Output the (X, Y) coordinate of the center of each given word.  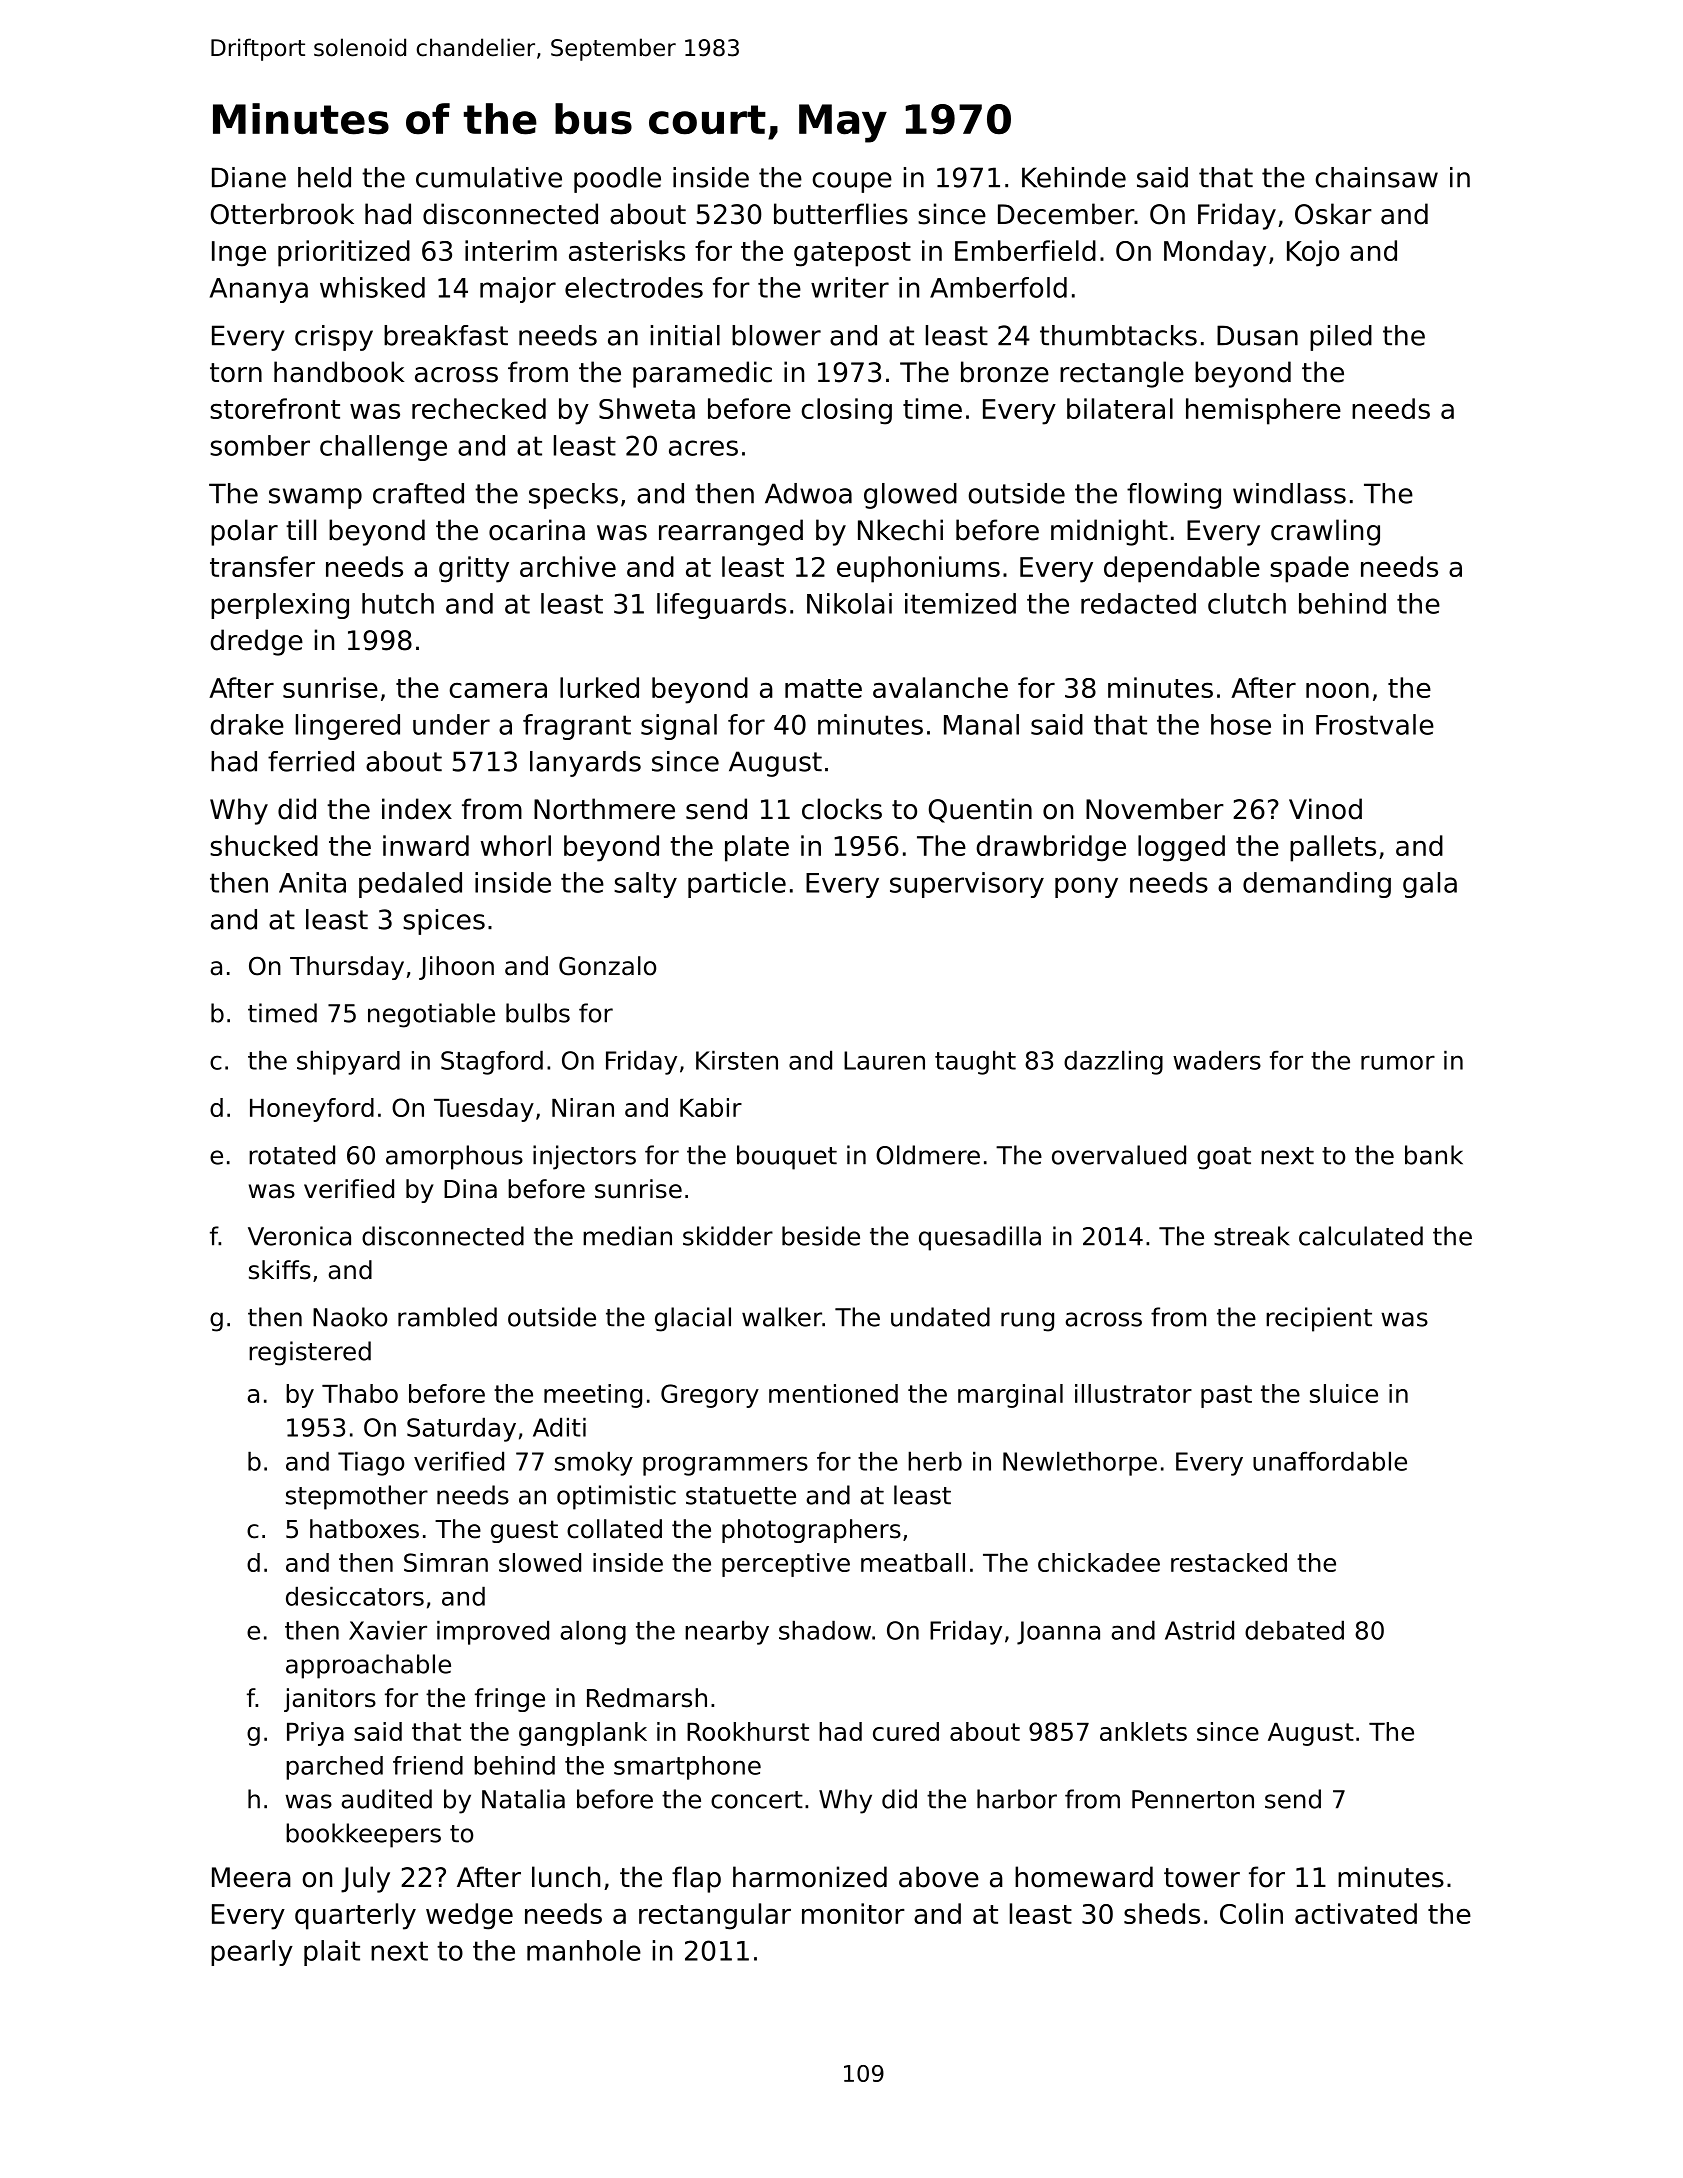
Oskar (1333, 214)
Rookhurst (748, 1731)
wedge (469, 1916)
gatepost (852, 254)
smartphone (687, 1768)
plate (757, 848)
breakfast (446, 335)
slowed (540, 1562)
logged (1181, 848)
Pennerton (1193, 1799)
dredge (257, 642)
